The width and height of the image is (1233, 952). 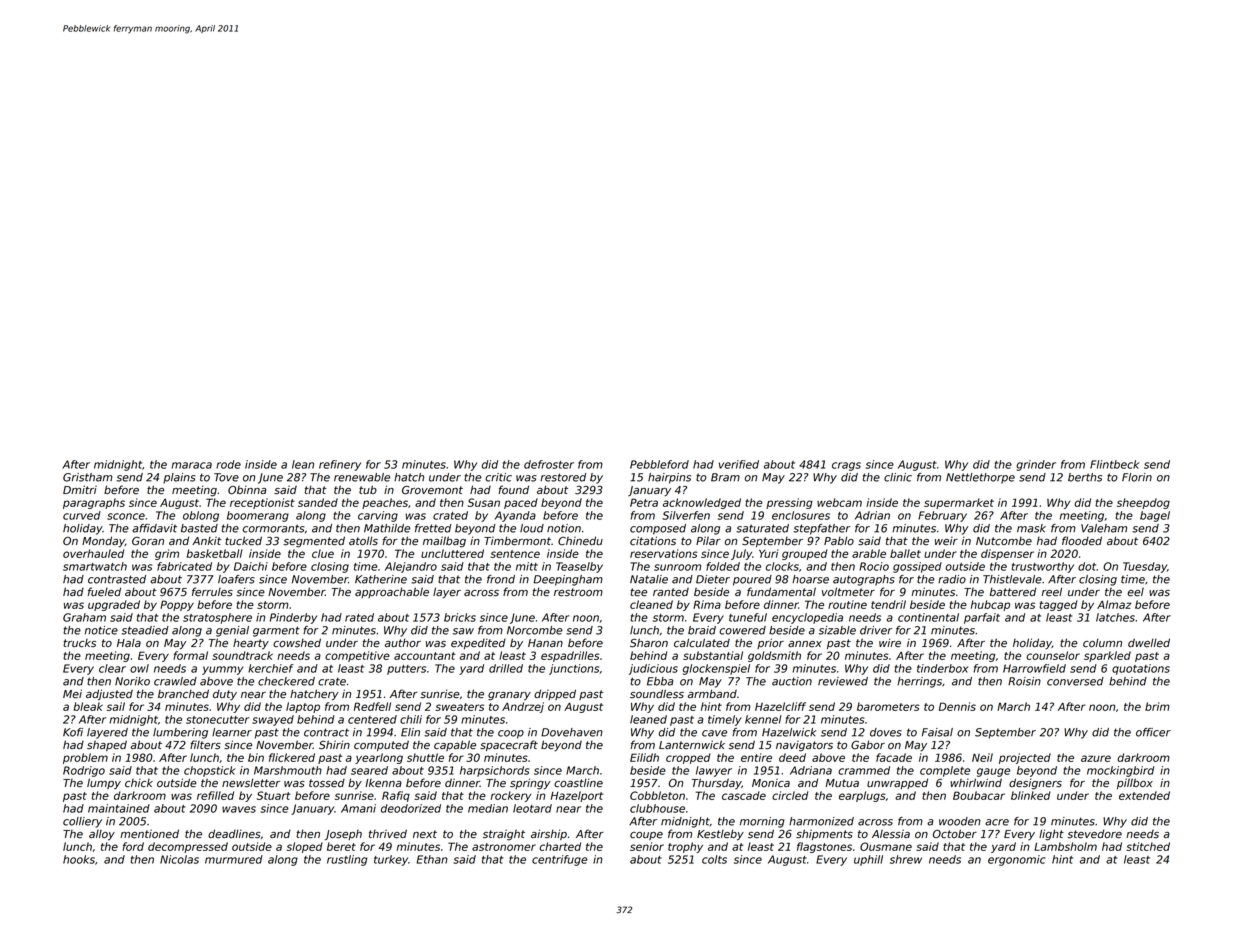 I want to click on trophy, so click(x=685, y=847).
